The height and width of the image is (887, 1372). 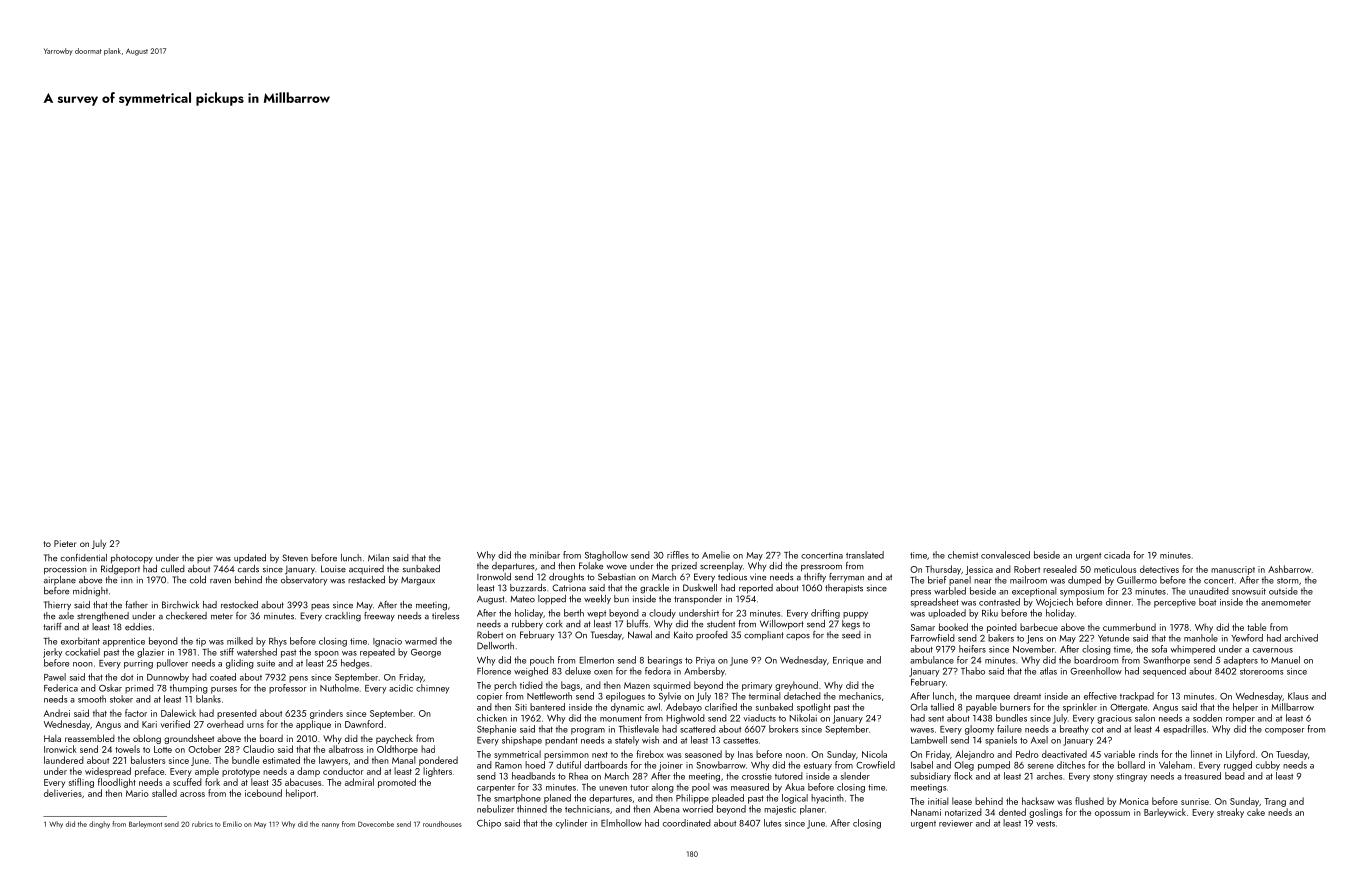 What do you see at coordinates (60, 749) in the image?
I see `Ironwick` at bounding box center [60, 749].
